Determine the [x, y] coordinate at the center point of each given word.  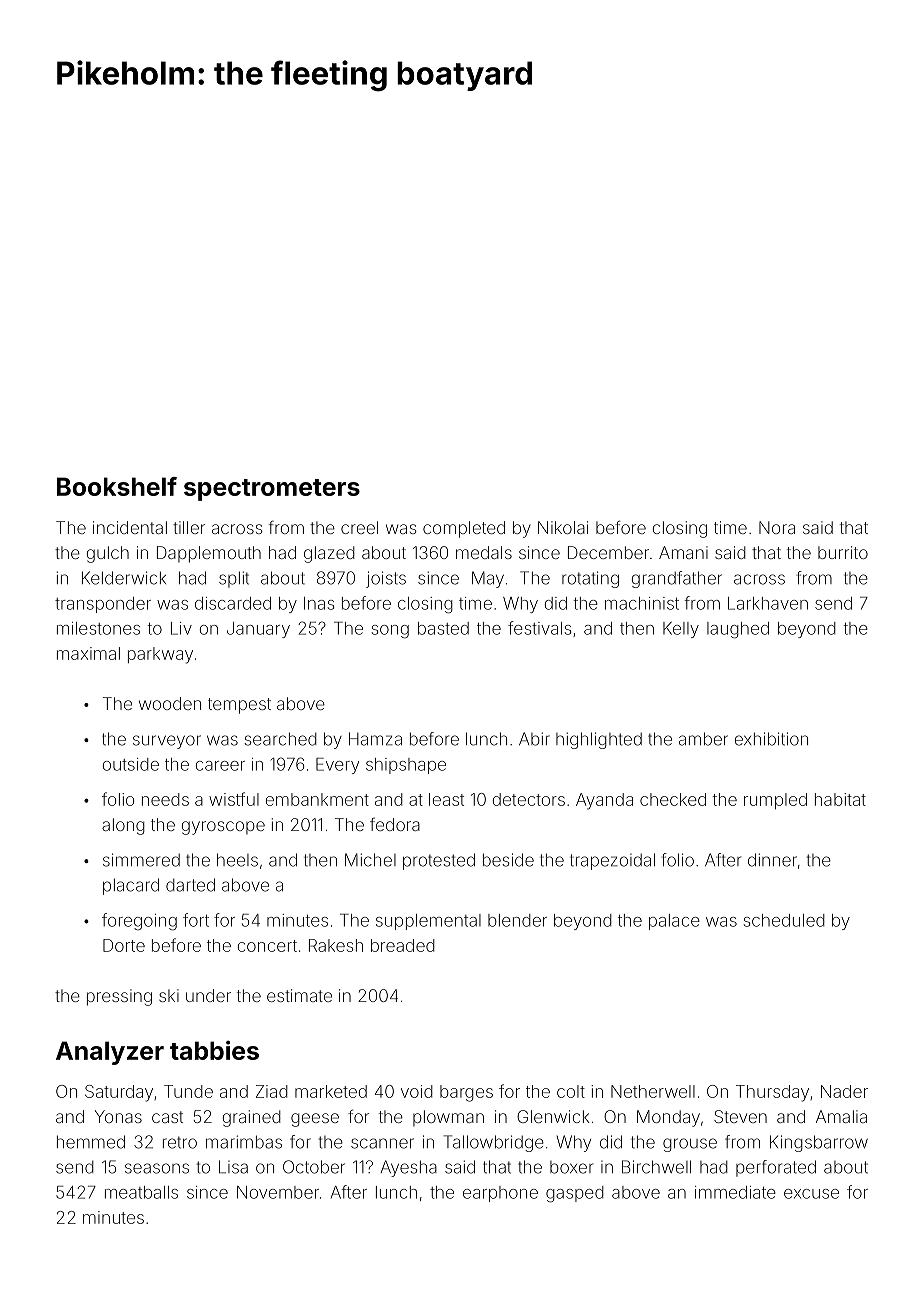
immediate [735, 1192]
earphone [500, 1194]
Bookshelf [117, 486]
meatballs [141, 1192]
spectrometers [272, 490]
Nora [777, 527]
